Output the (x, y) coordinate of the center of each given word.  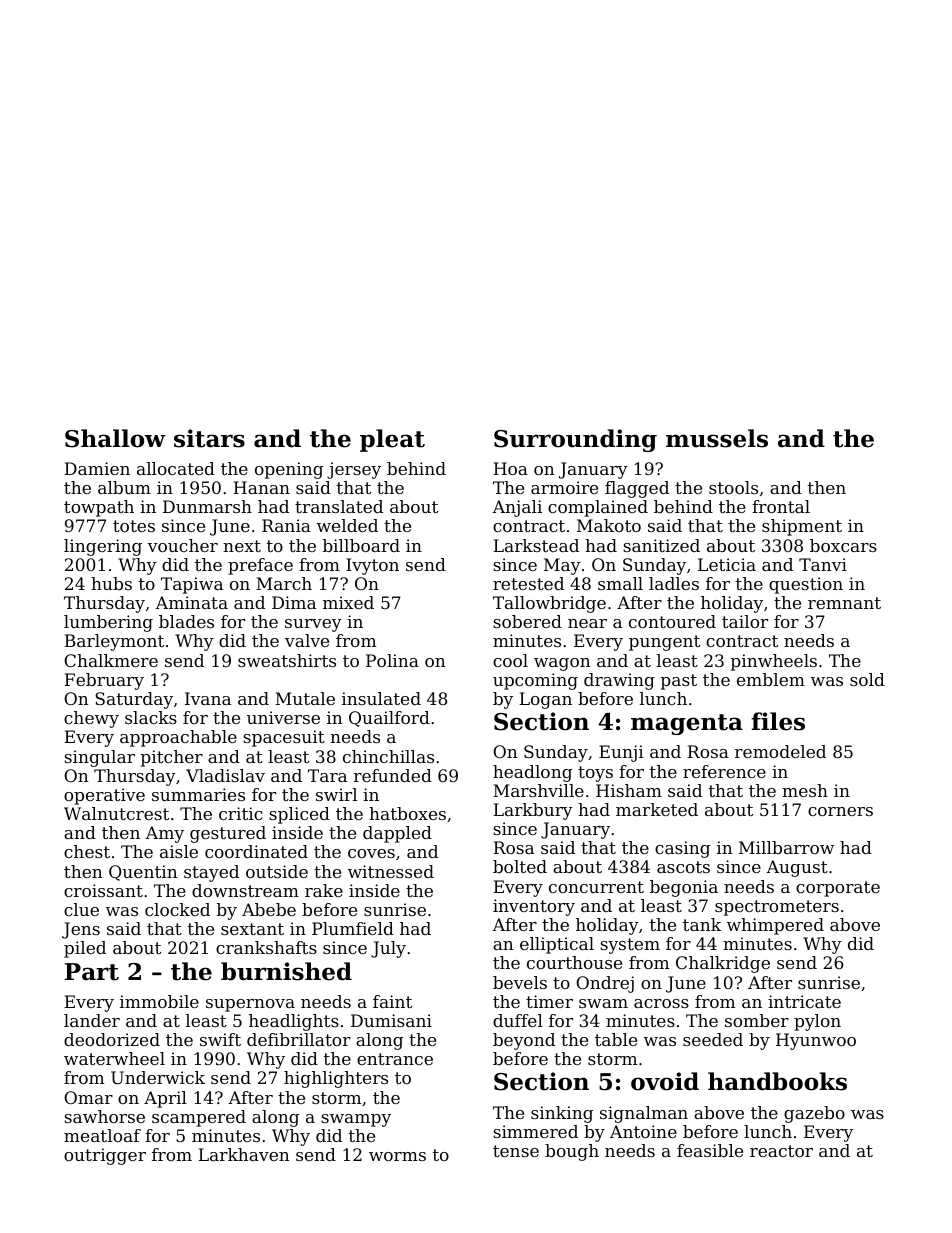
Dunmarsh (207, 506)
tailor (745, 621)
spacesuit (284, 738)
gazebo (814, 1114)
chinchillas (388, 756)
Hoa (510, 468)
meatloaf (102, 1135)
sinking (562, 1114)
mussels (717, 438)
